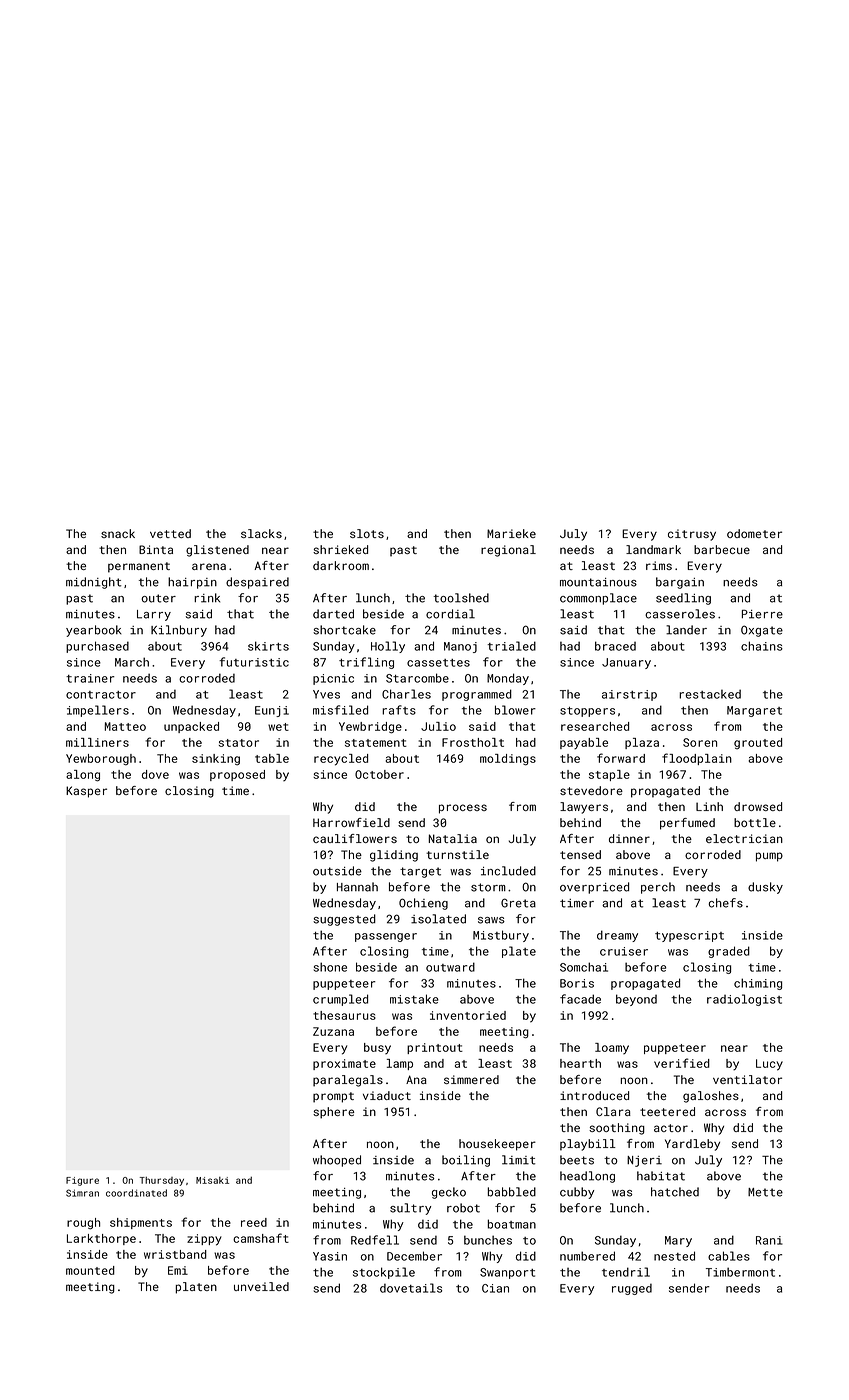 The width and height of the screenshot is (849, 1400). Describe the element at coordinates (341, 565) in the screenshot. I see `darkroom` at that location.
